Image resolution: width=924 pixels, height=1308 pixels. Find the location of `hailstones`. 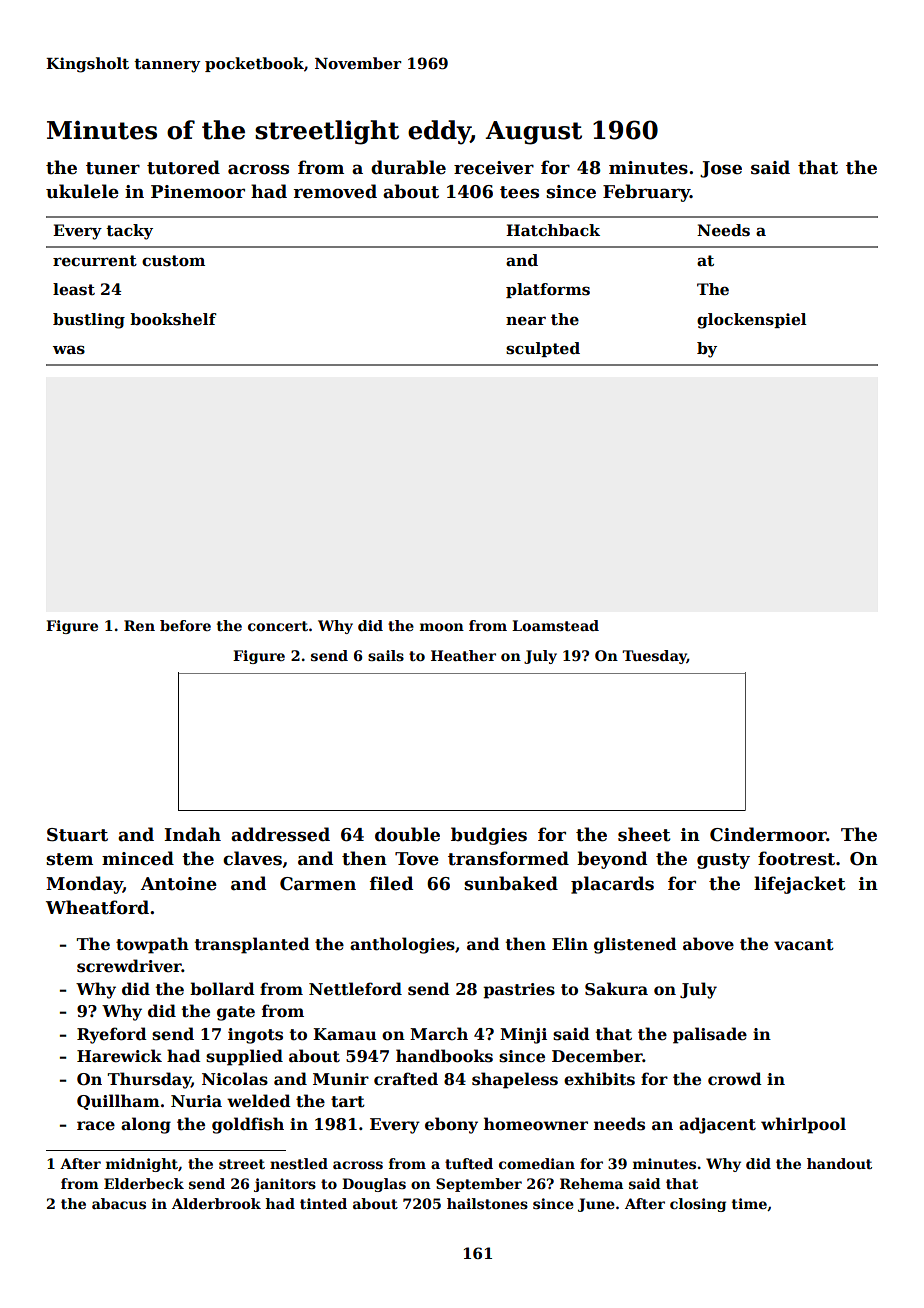

hailstones is located at coordinates (487, 1203).
